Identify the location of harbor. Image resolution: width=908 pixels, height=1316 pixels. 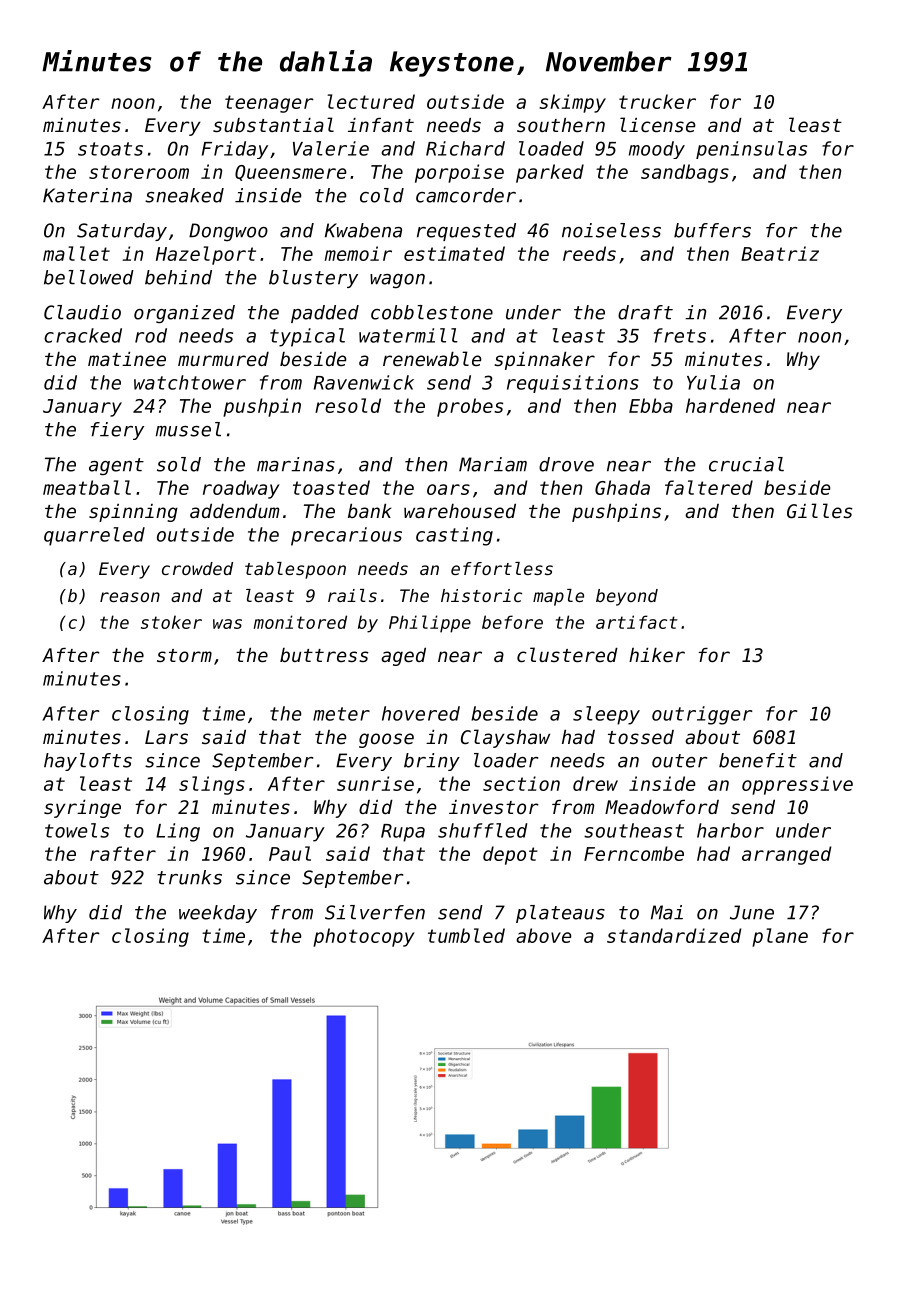
(730, 830).
